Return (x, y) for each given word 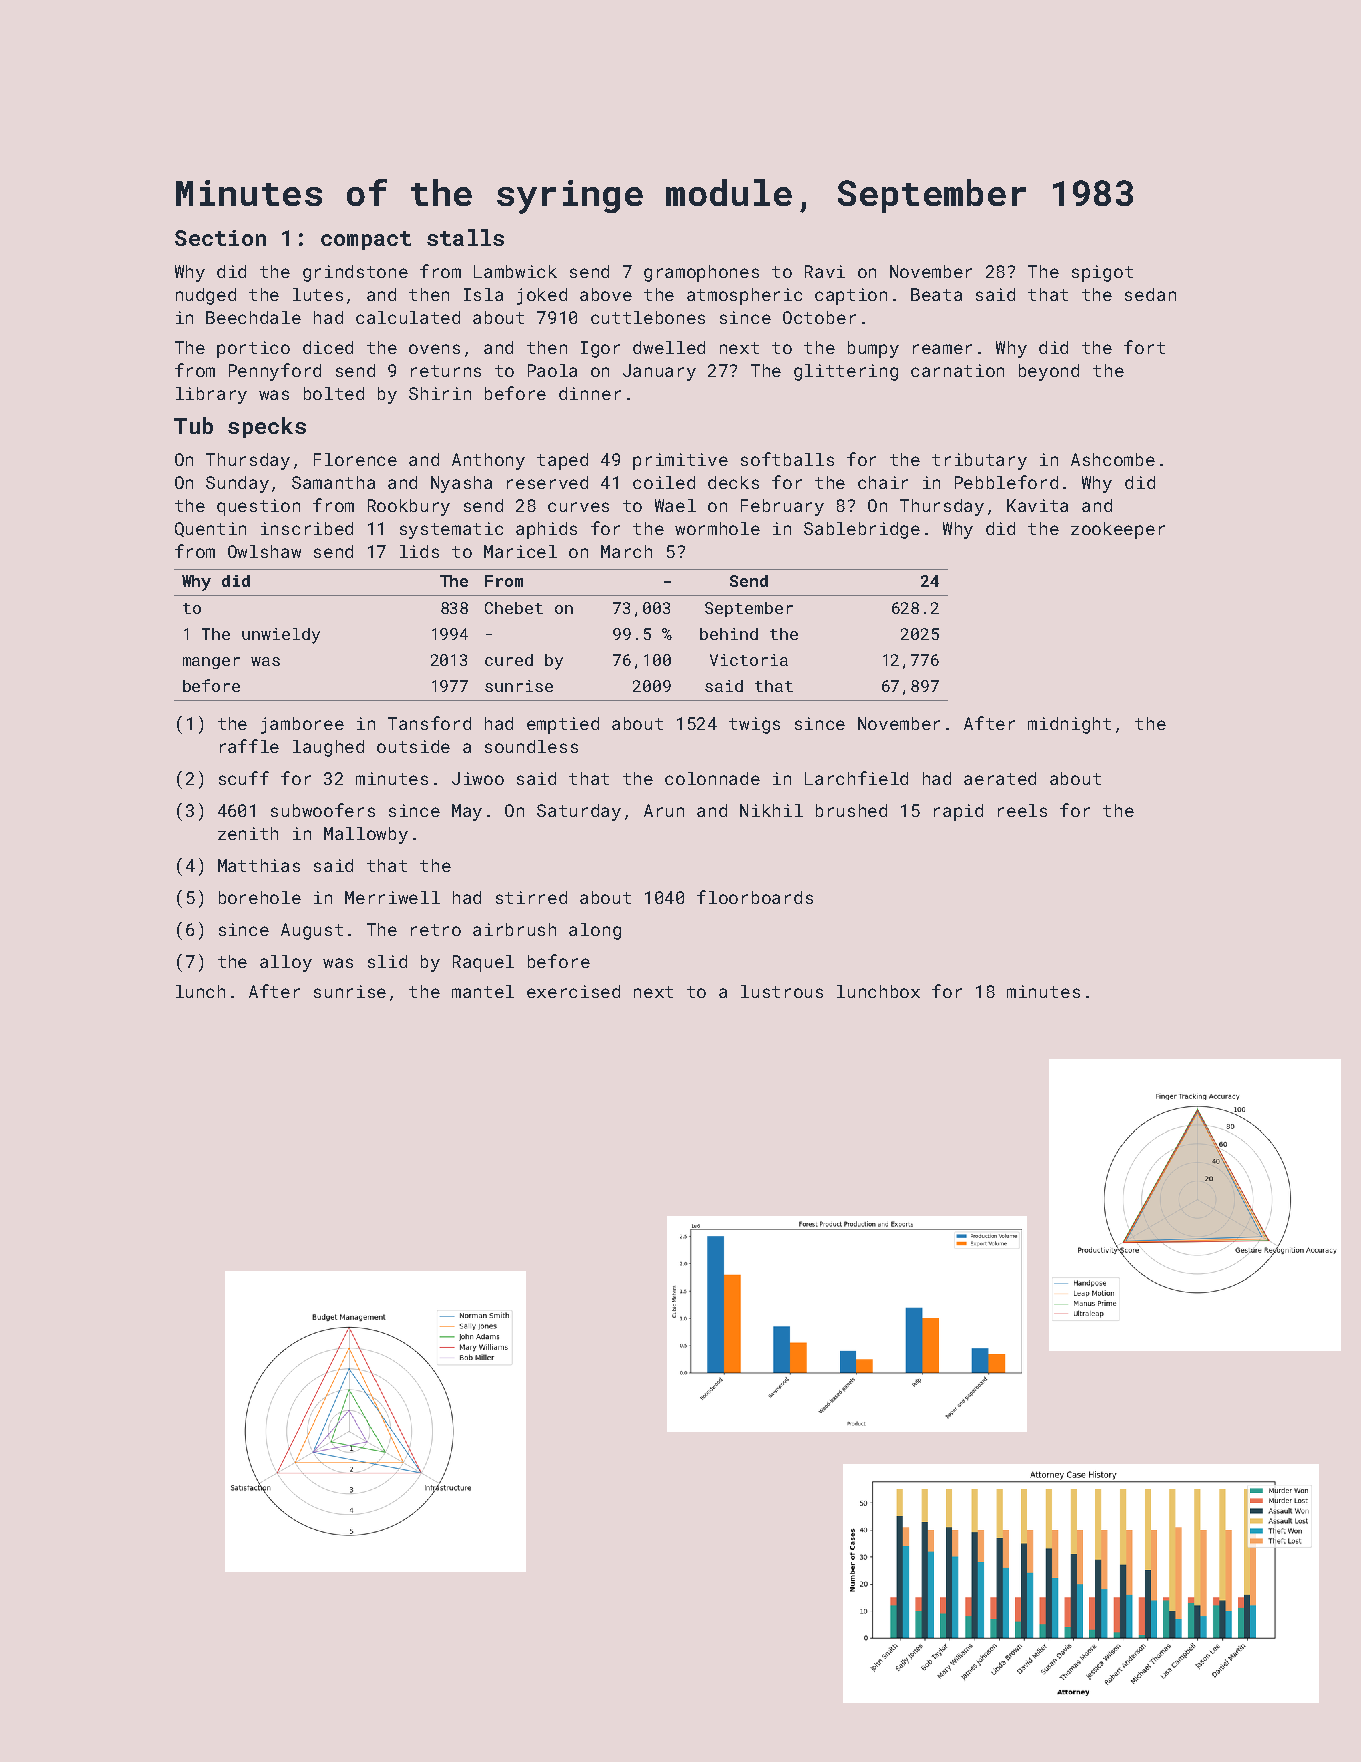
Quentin (210, 529)
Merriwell (392, 897)
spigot (1102, 273)
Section (220, 238)
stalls (465, 237)
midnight (1069, 725)
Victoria (749, 660)
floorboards (755, 897)
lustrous (782, 991)
